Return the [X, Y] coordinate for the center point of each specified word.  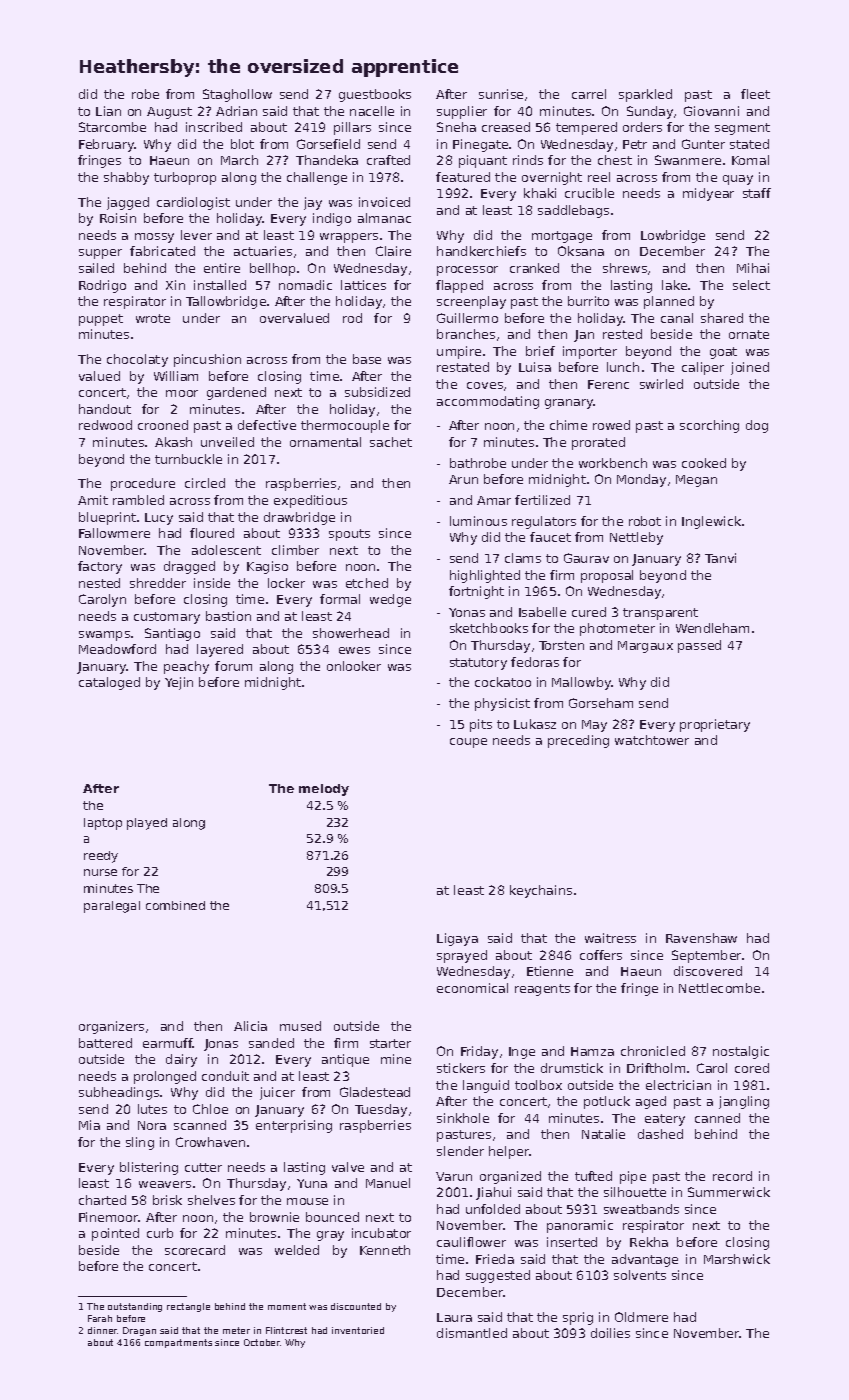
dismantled [472, 1333]
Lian [108, 111]
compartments [178, 1343]
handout [105, 409]
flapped [459, 286]
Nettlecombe [719, 988]
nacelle [372, 111]
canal [677, 318]
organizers [111, 1027]
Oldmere [641, 1317]
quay [738, 180]
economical [472, 988]
